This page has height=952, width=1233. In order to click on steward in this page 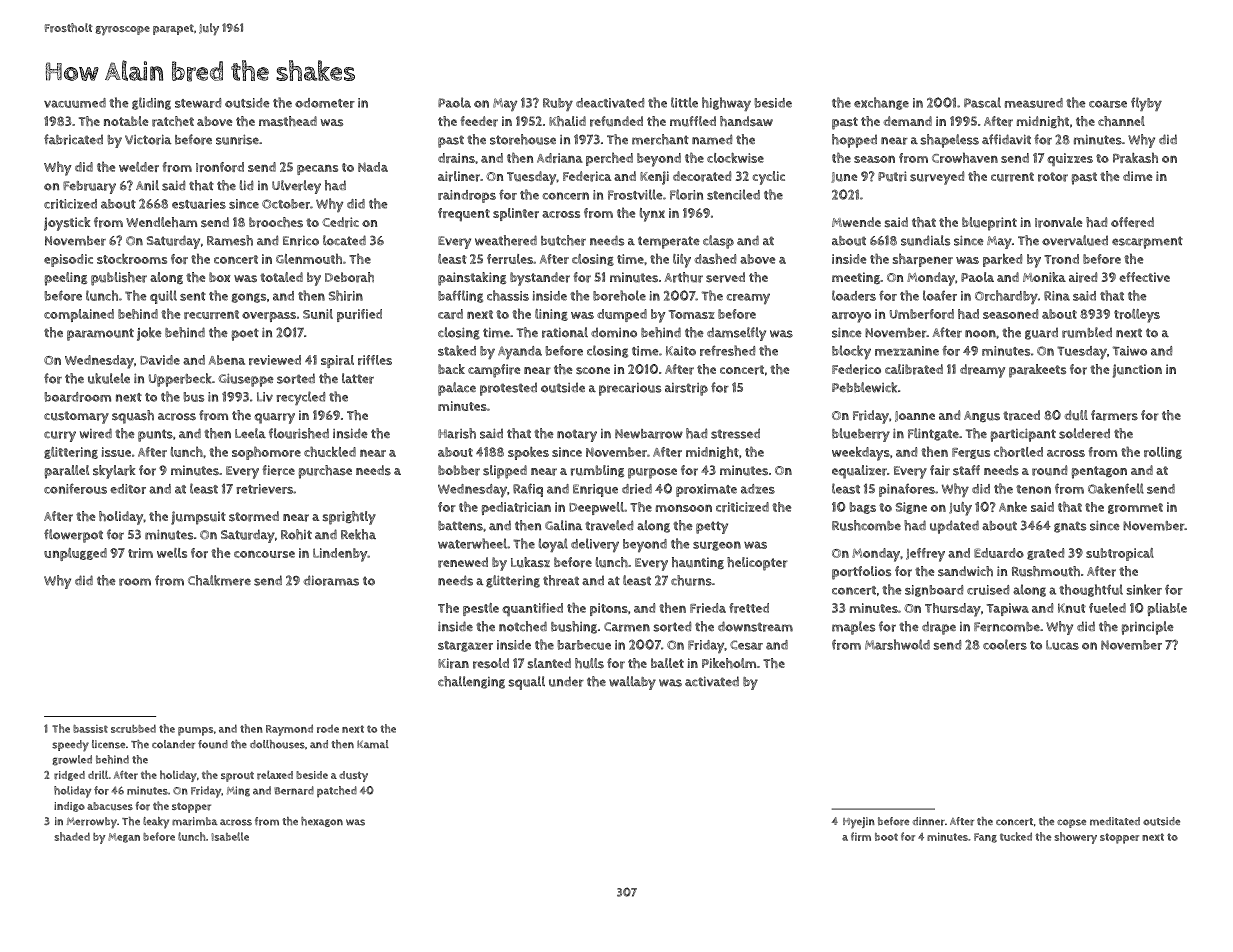, I will do `click(198, 103)`.
